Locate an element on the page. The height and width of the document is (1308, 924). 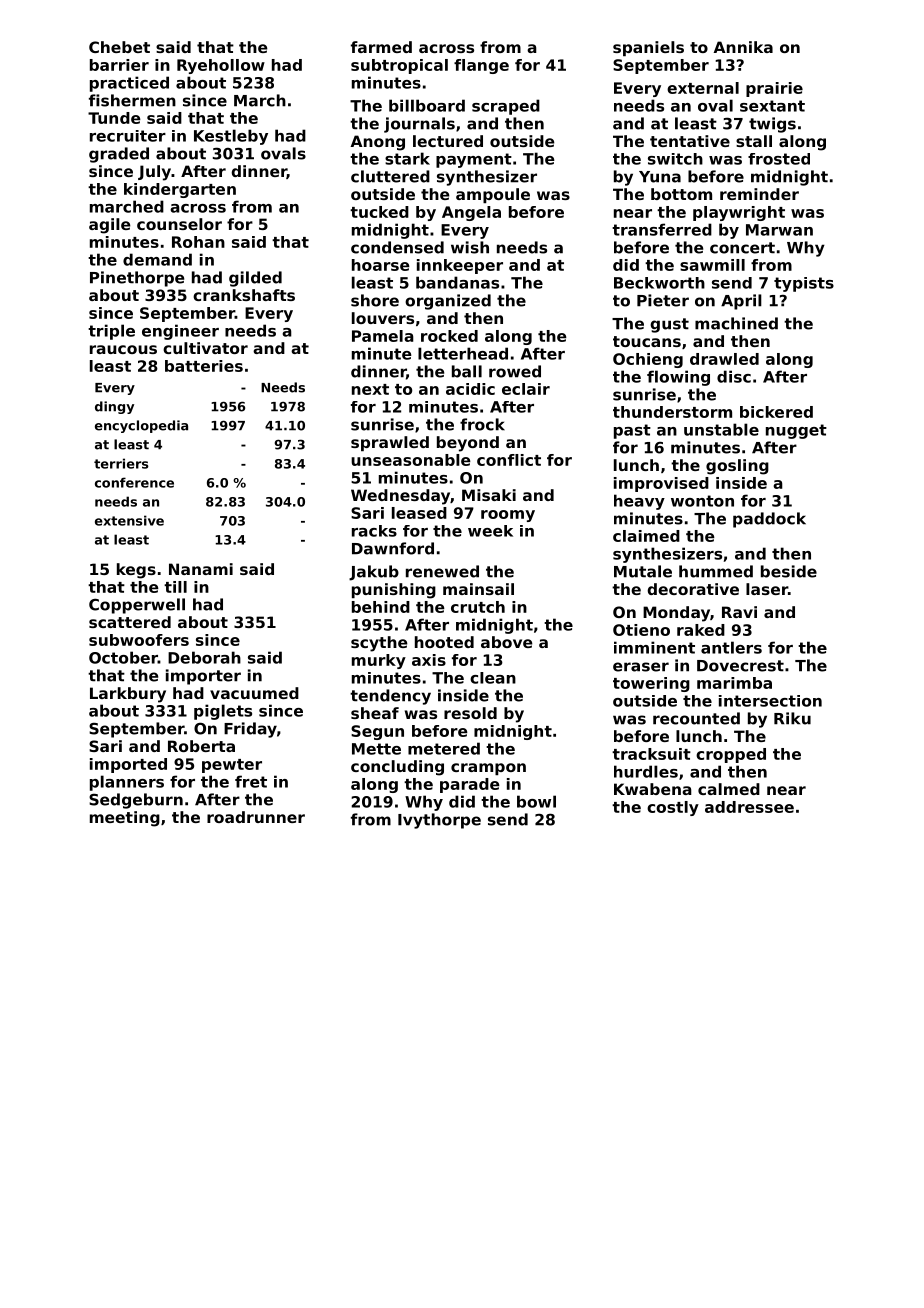
resold is located at coordinates (470, 713).
